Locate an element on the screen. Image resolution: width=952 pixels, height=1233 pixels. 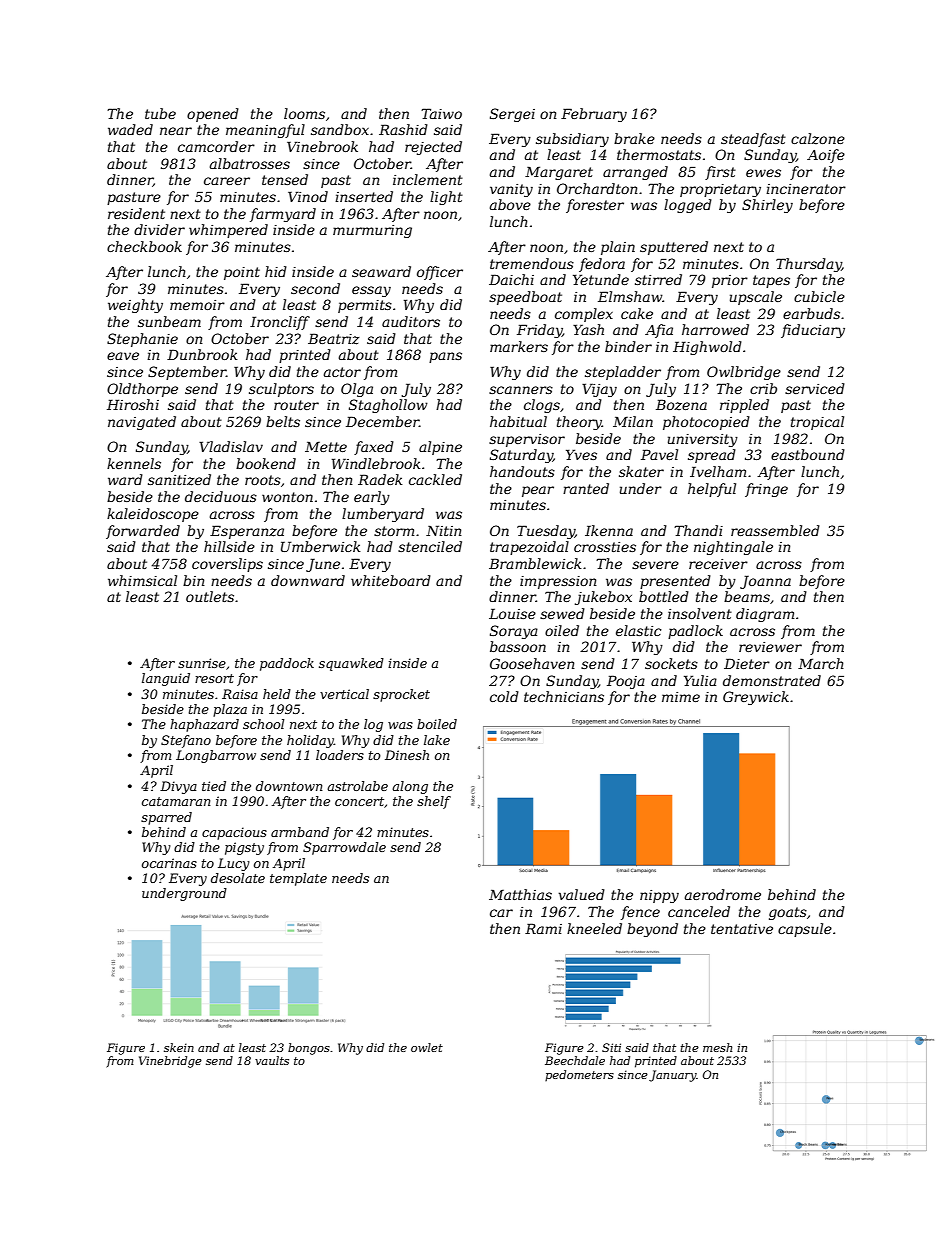
Taiwo is located at coordinates (441, 113).
